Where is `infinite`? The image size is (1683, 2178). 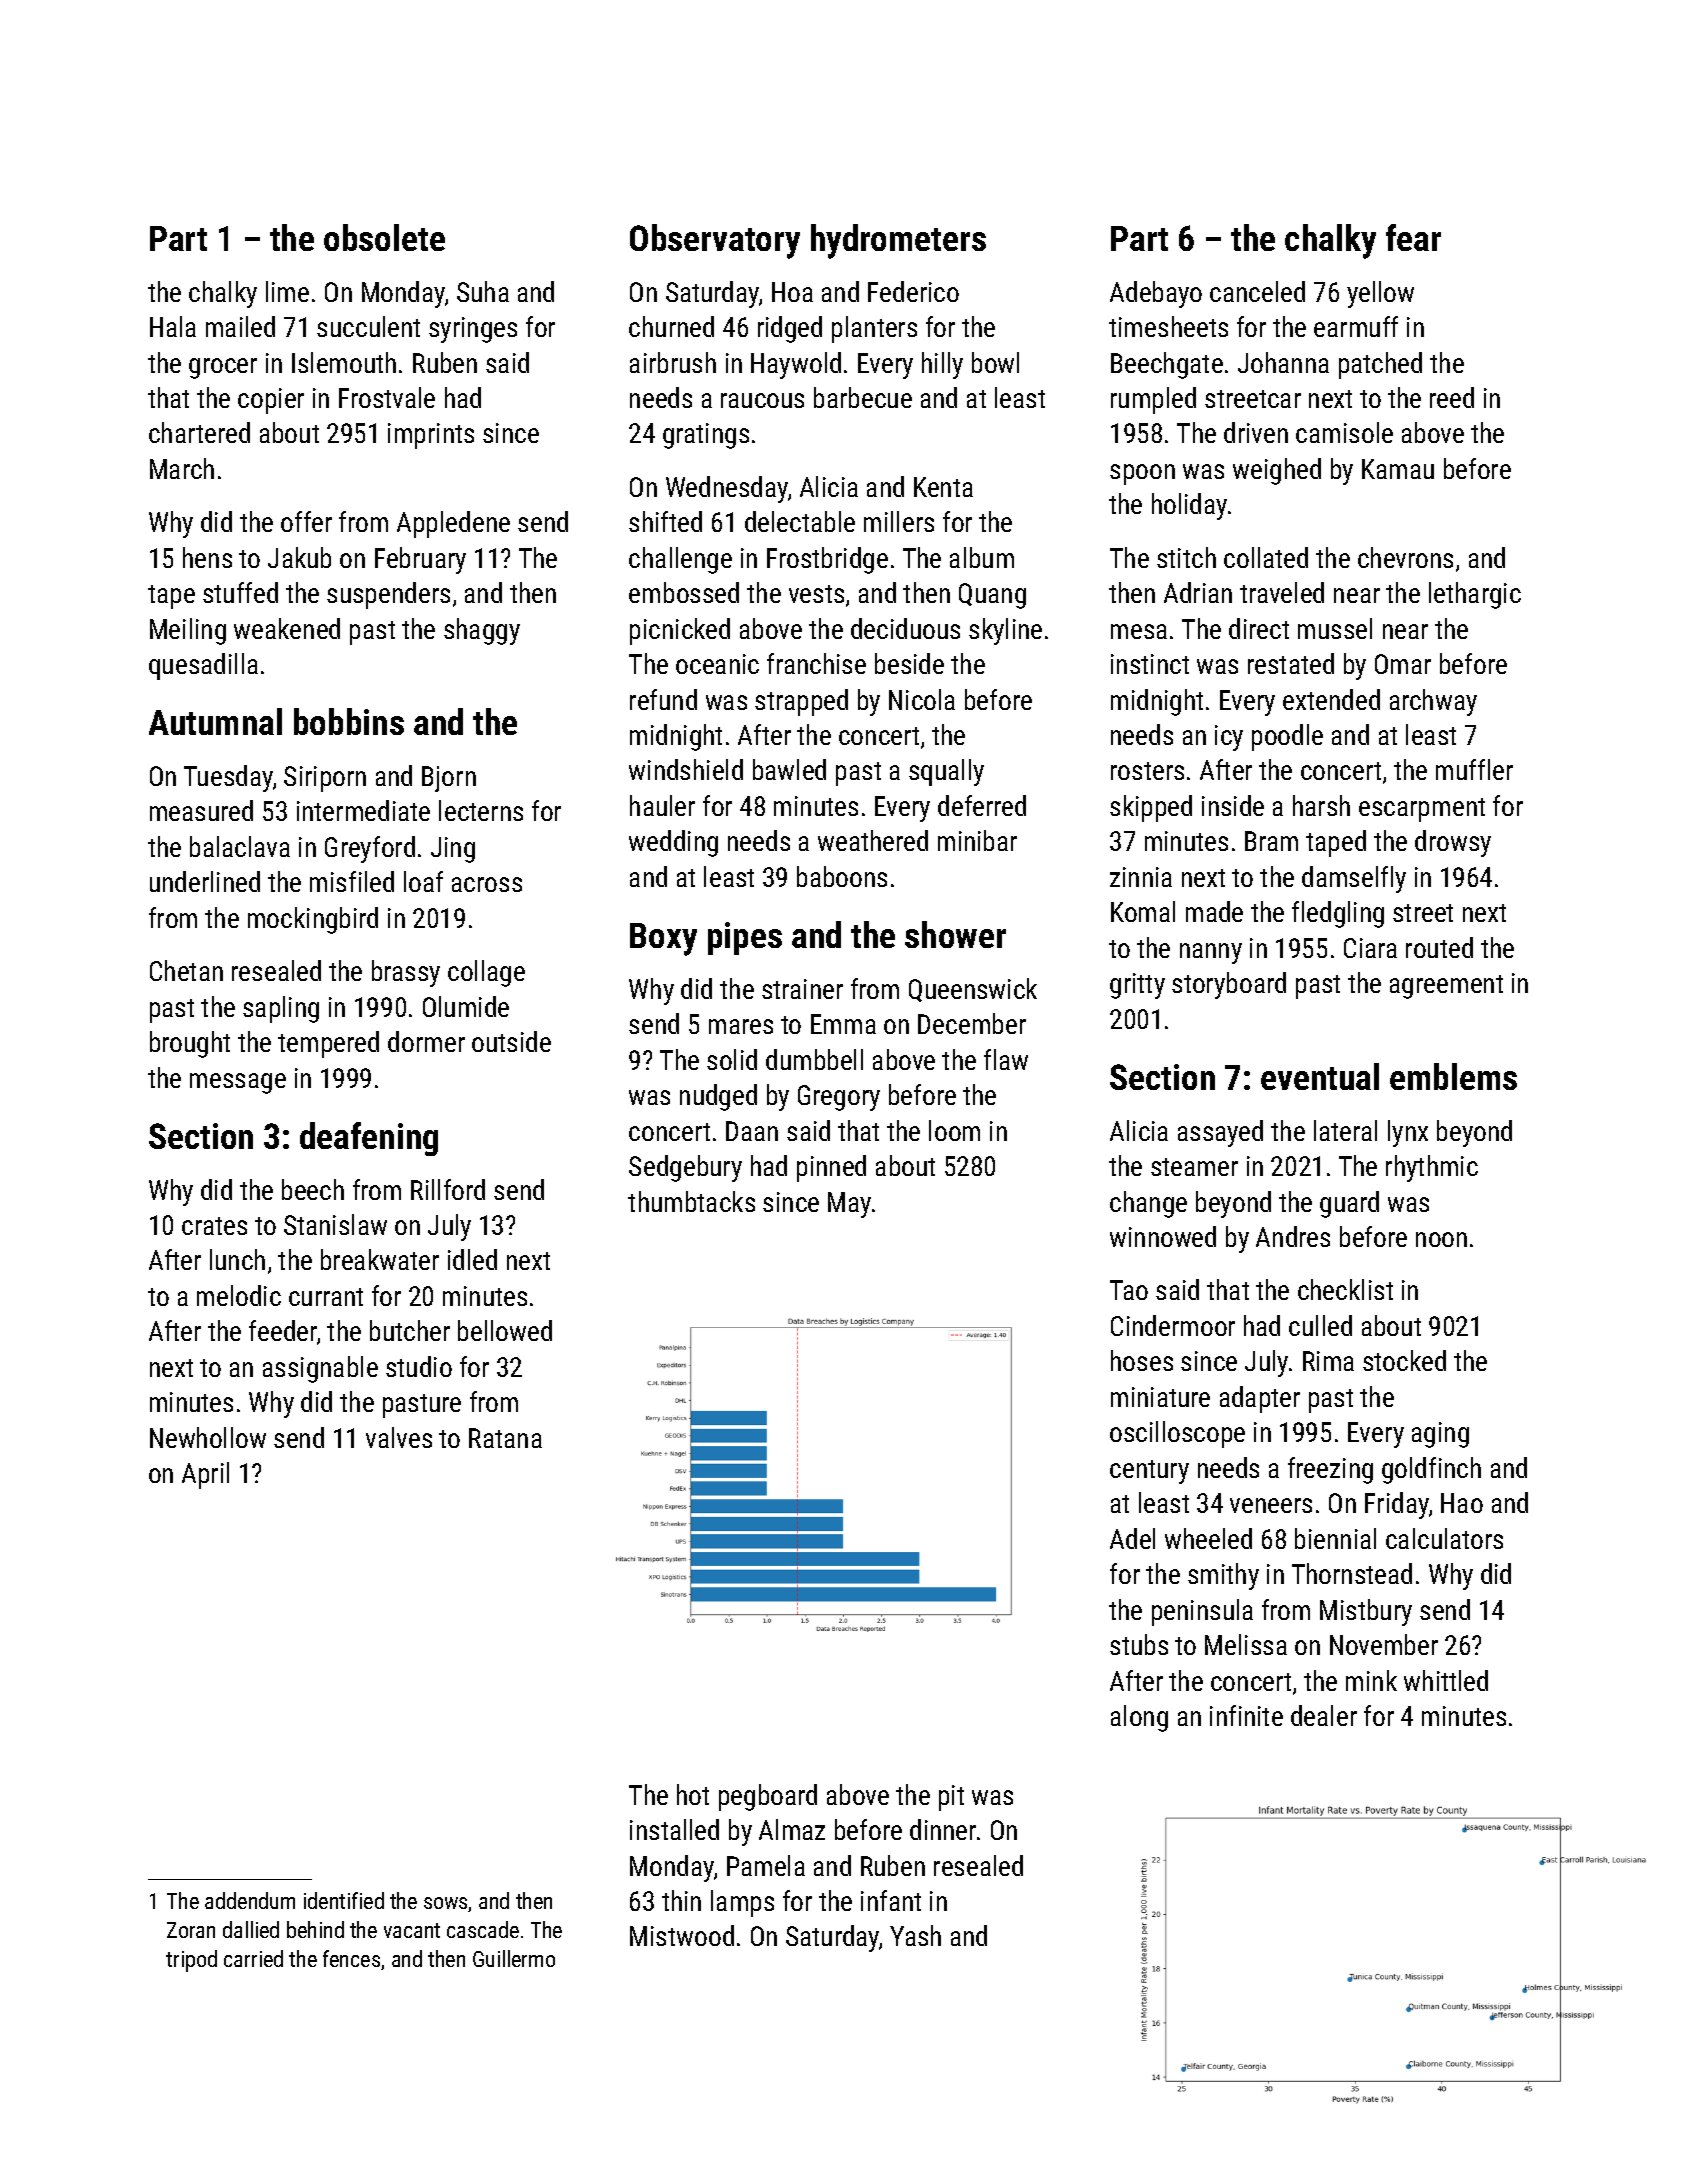 infinite is located at coordinates (1246, 1715).
